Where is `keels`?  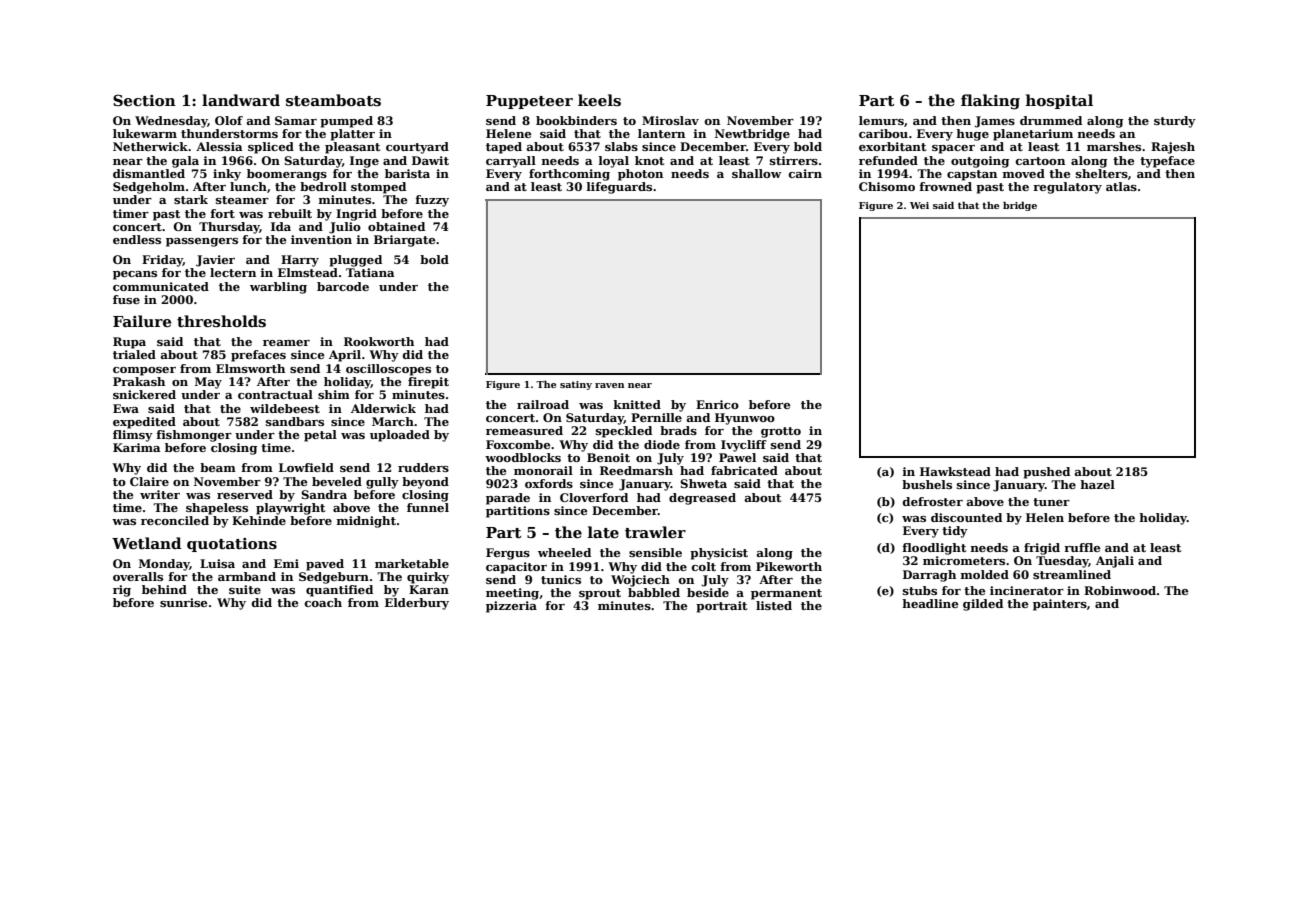 keels is located at coordinates (599, 100).
